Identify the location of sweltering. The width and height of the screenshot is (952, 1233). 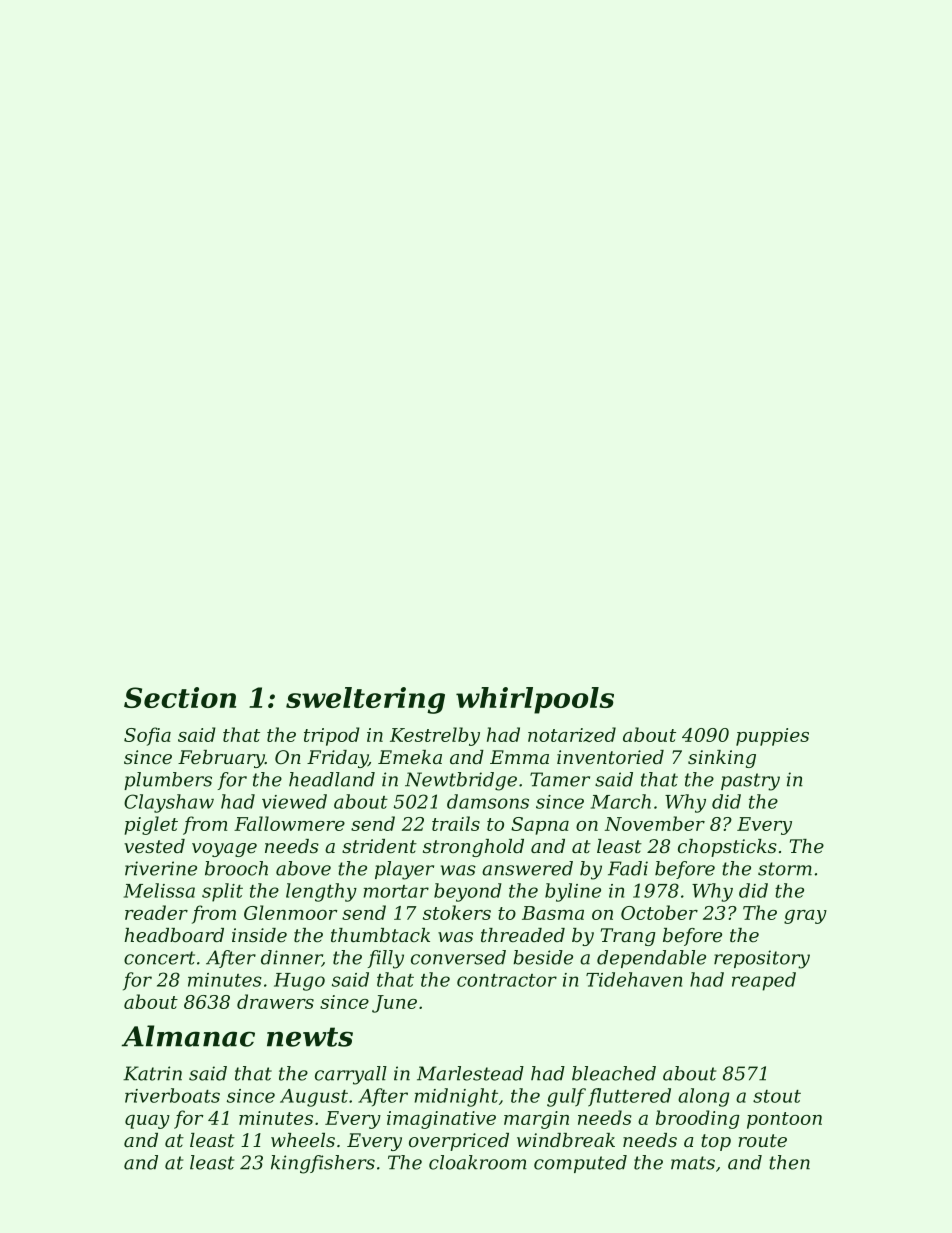
(365, 700).
